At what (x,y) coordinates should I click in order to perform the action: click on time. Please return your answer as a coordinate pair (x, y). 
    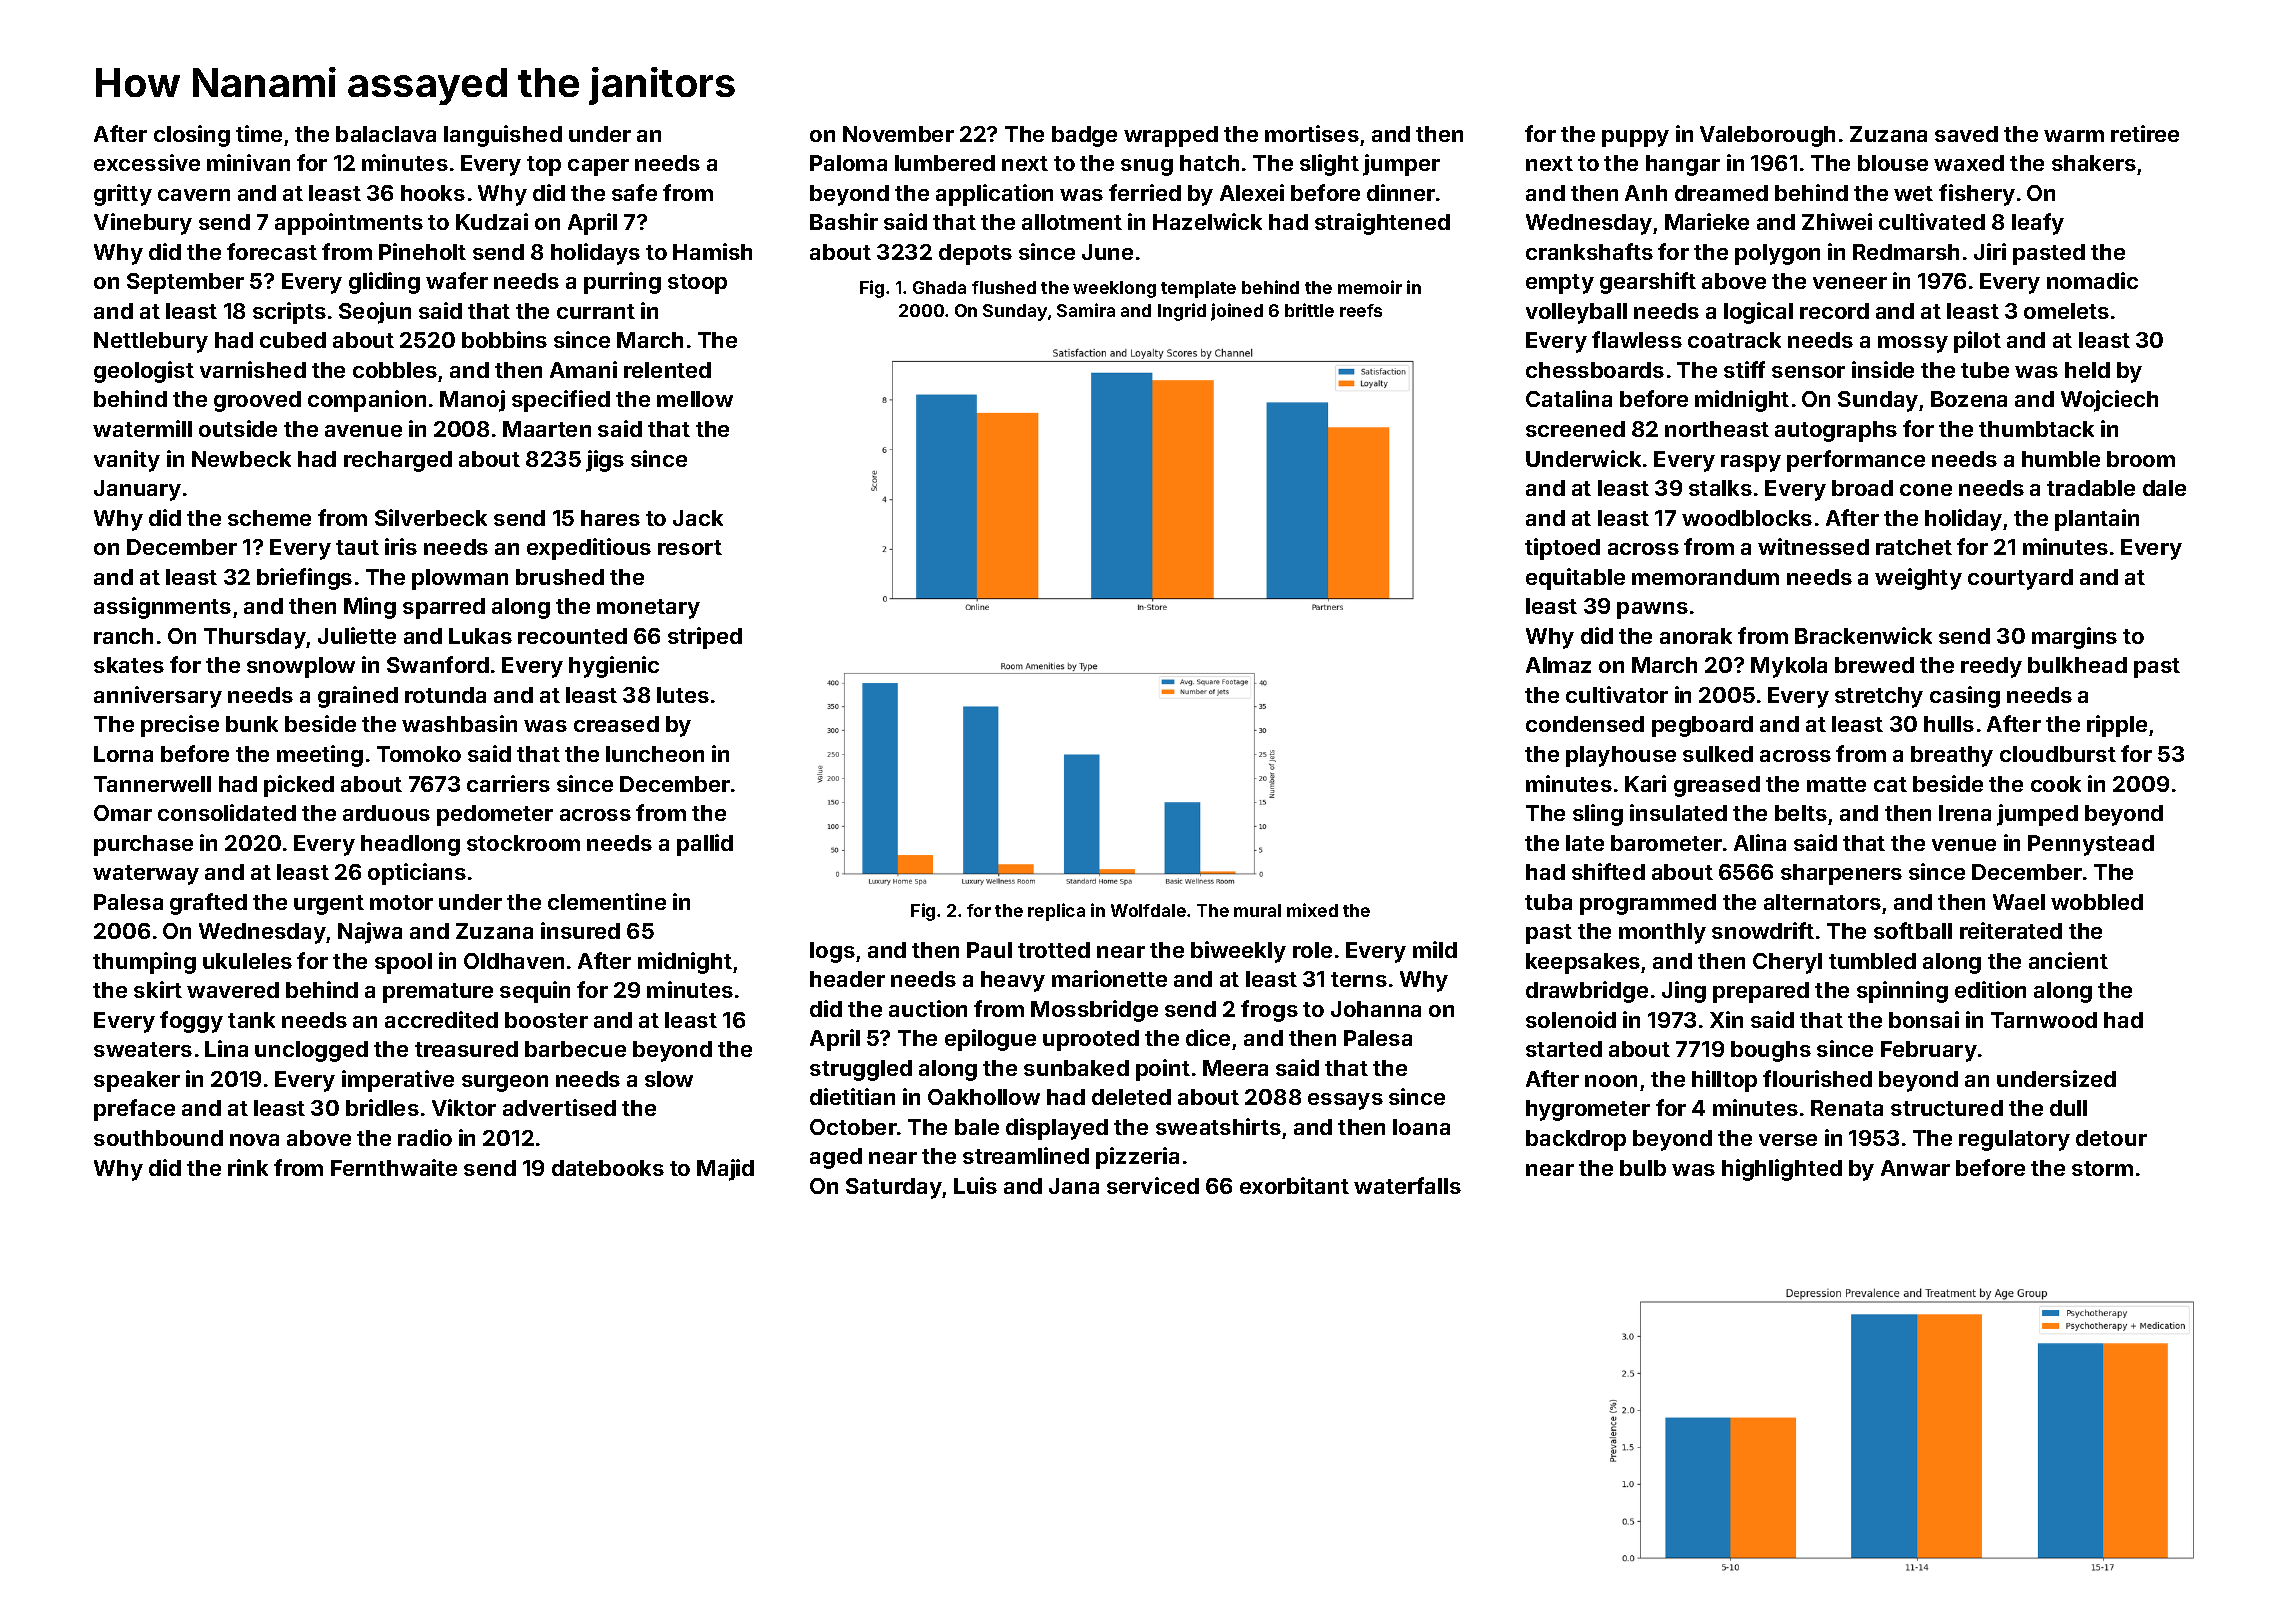
    Looking at the image, I should click on (259, 133).
